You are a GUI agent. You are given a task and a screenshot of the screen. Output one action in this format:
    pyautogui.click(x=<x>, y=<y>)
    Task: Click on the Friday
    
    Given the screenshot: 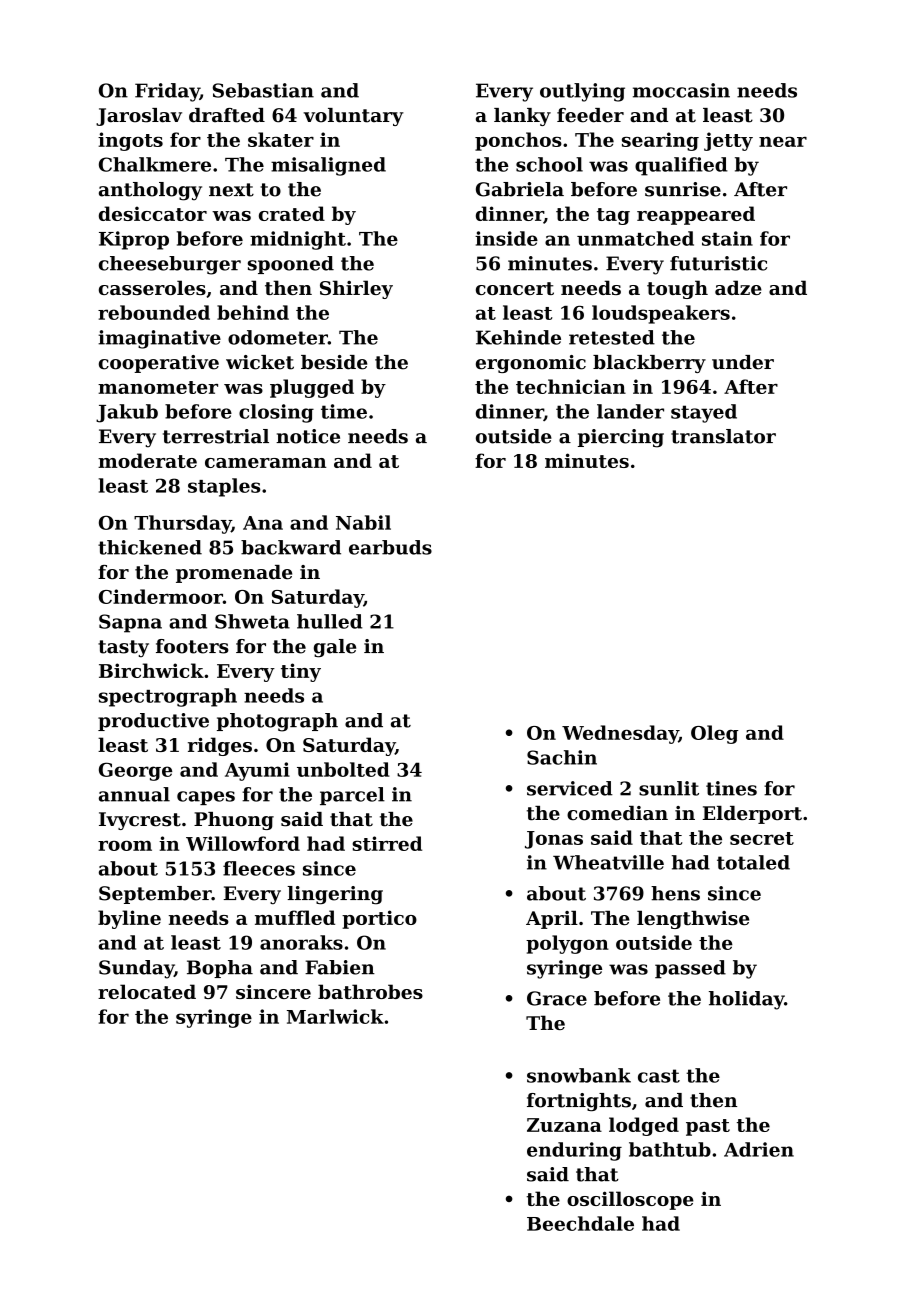 What is the action you would take?
    pyautogui.click(x=167, y=92)
